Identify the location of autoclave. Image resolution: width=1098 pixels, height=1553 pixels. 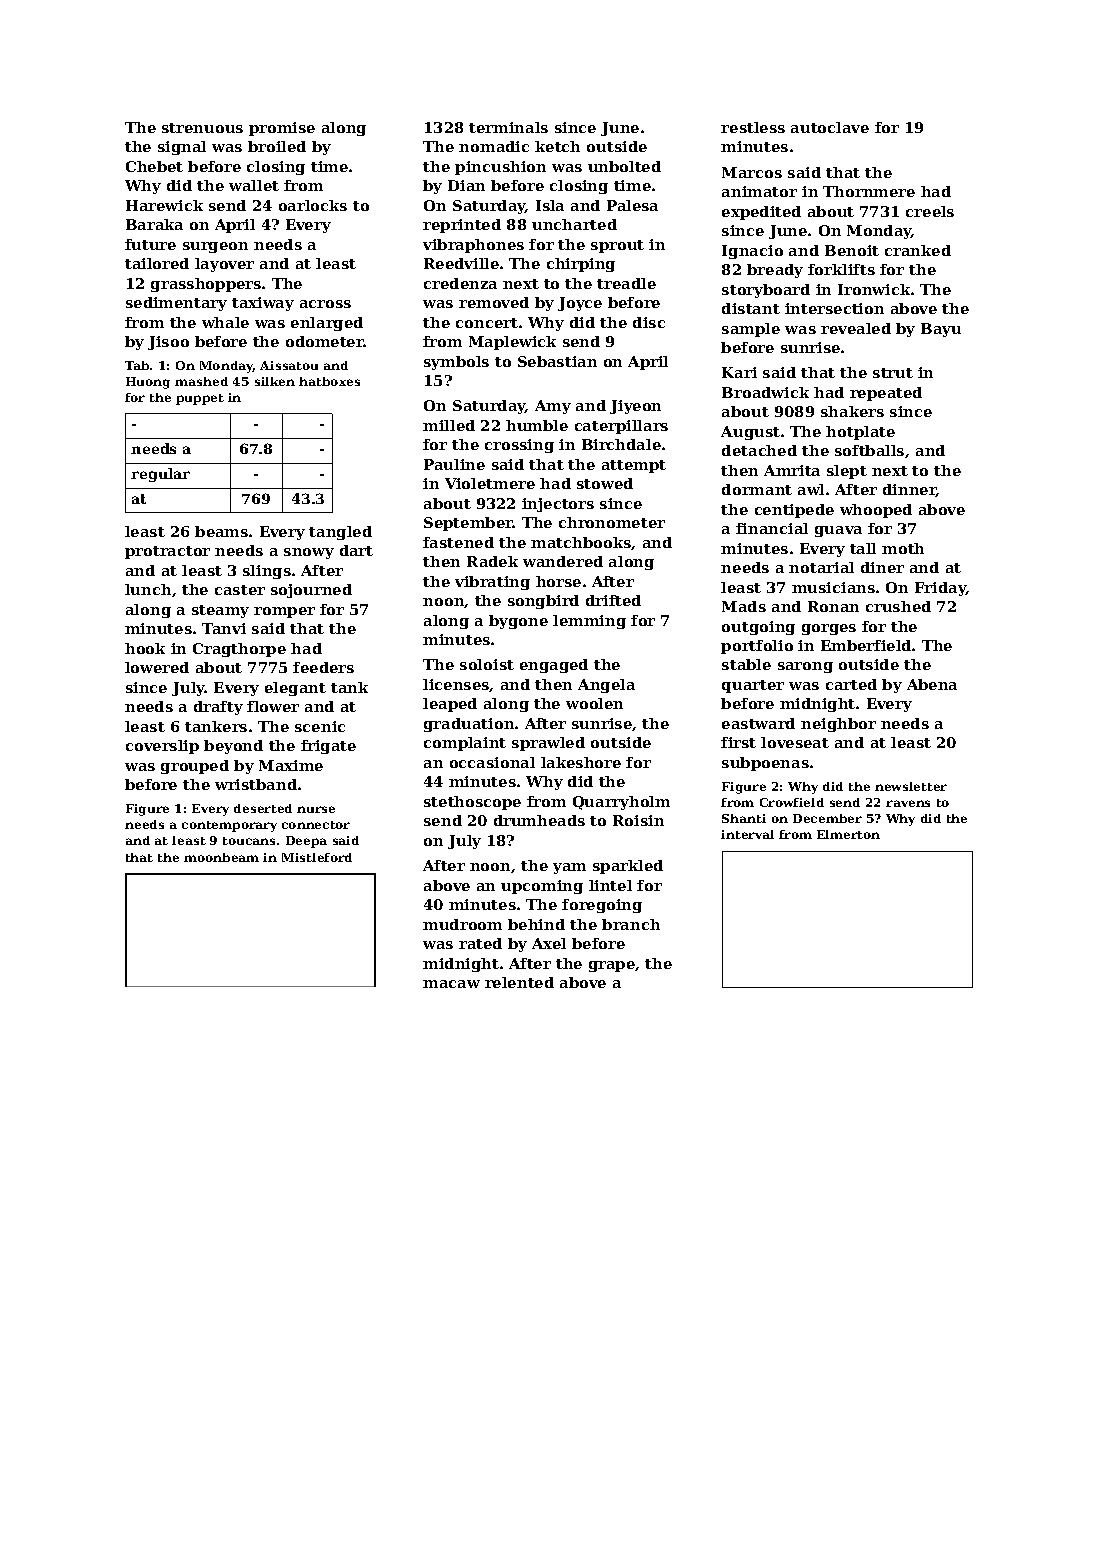
(830, 127).
